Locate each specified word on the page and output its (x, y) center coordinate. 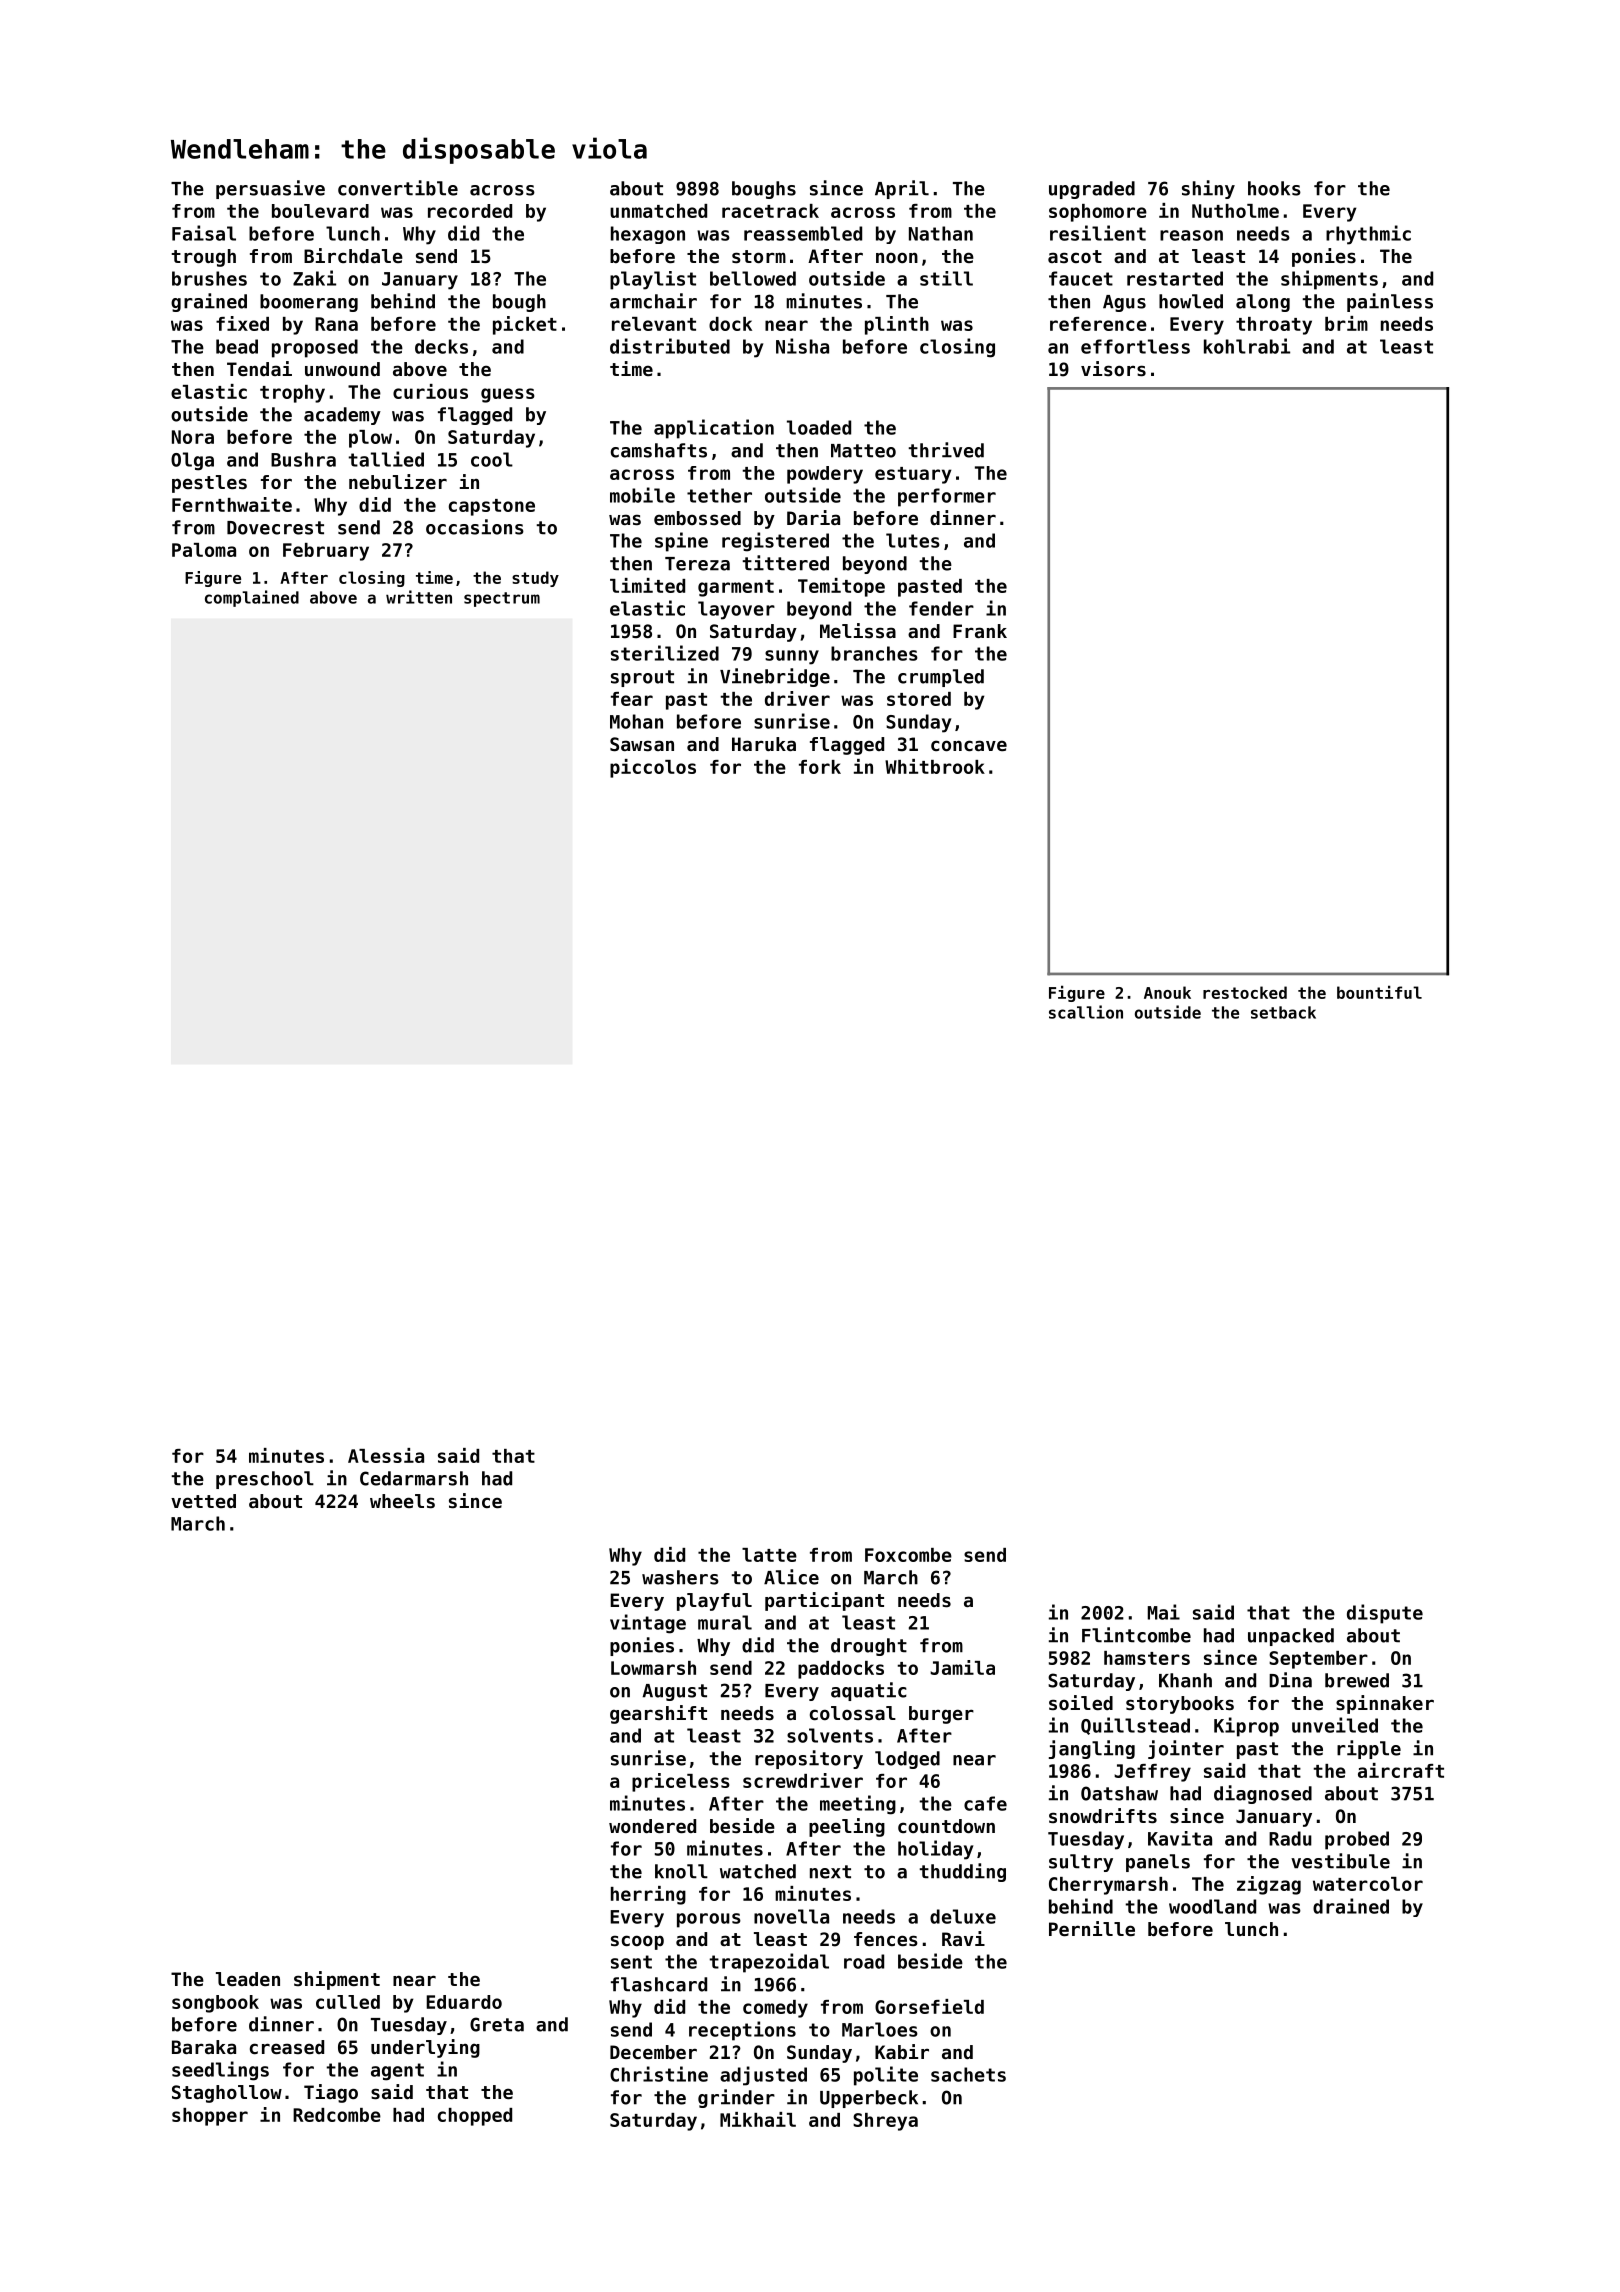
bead (237, 346)
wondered (652, 1826)
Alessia (386, 1455)
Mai (1164, 1612)
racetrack (770, 211)
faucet (1081, 278)
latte (769, 1555)
